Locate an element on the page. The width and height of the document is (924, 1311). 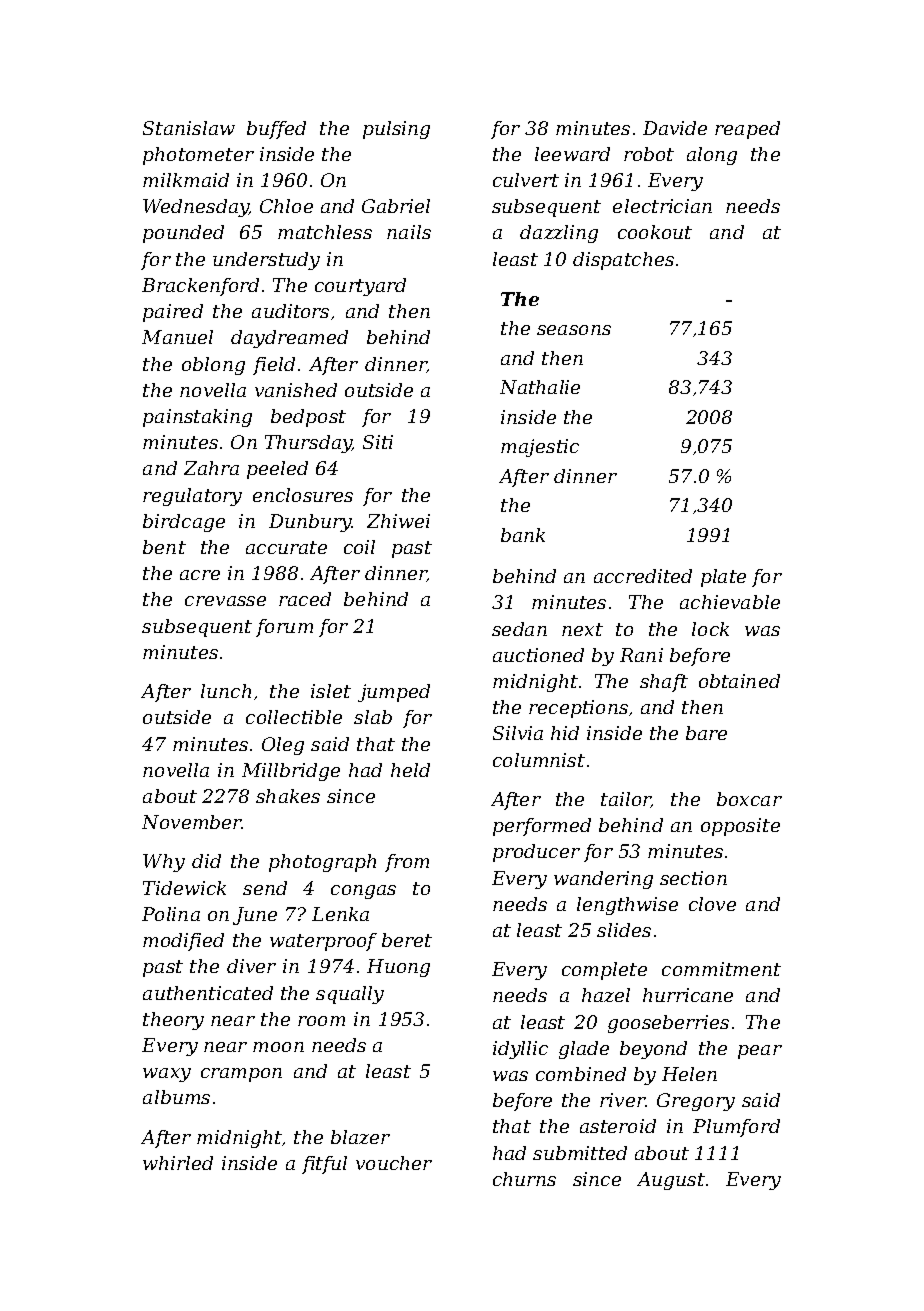
did is located at coordinates (206, 861).
